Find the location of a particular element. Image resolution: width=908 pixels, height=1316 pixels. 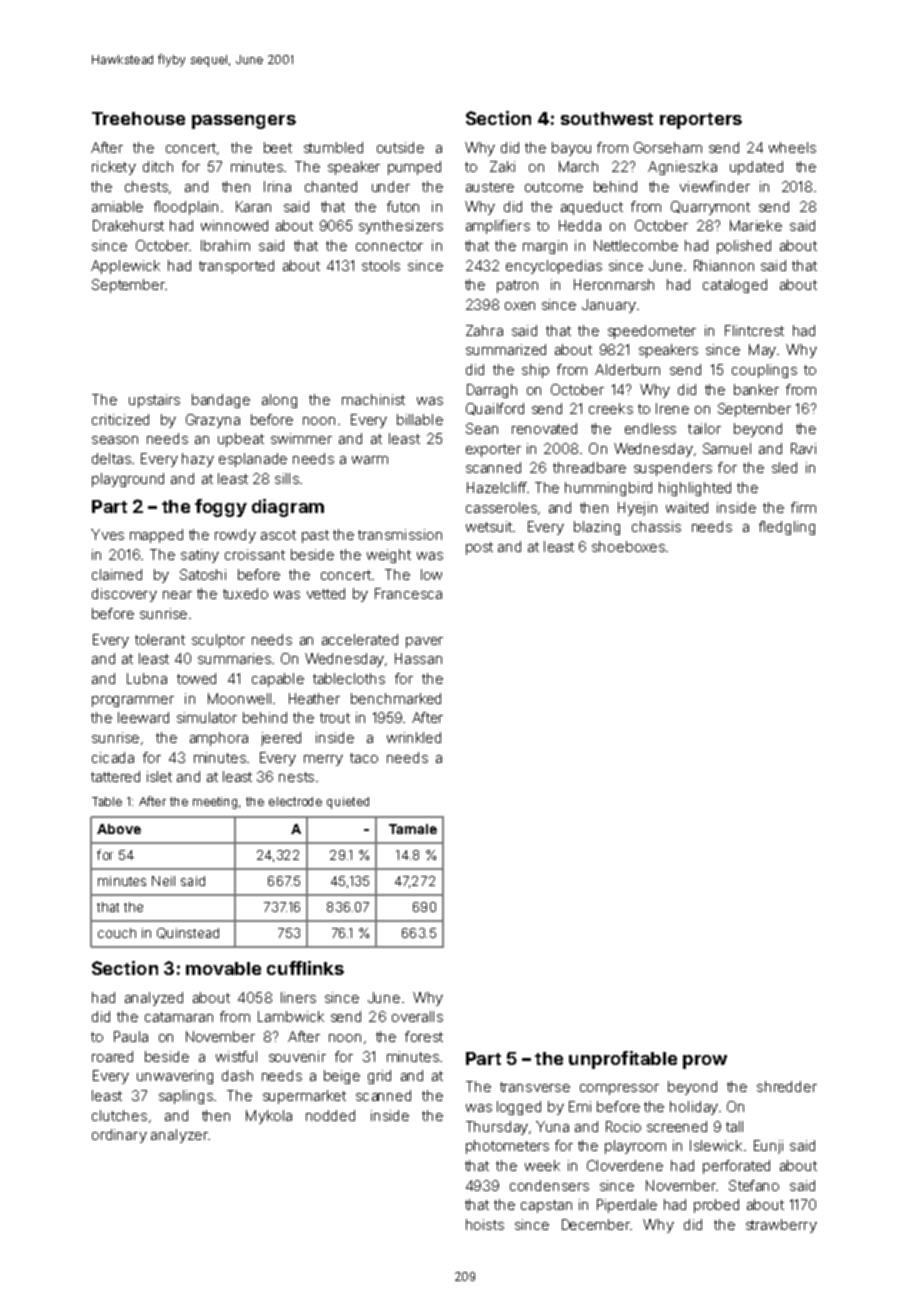

fledgling is located at coordinates (787, 528).
